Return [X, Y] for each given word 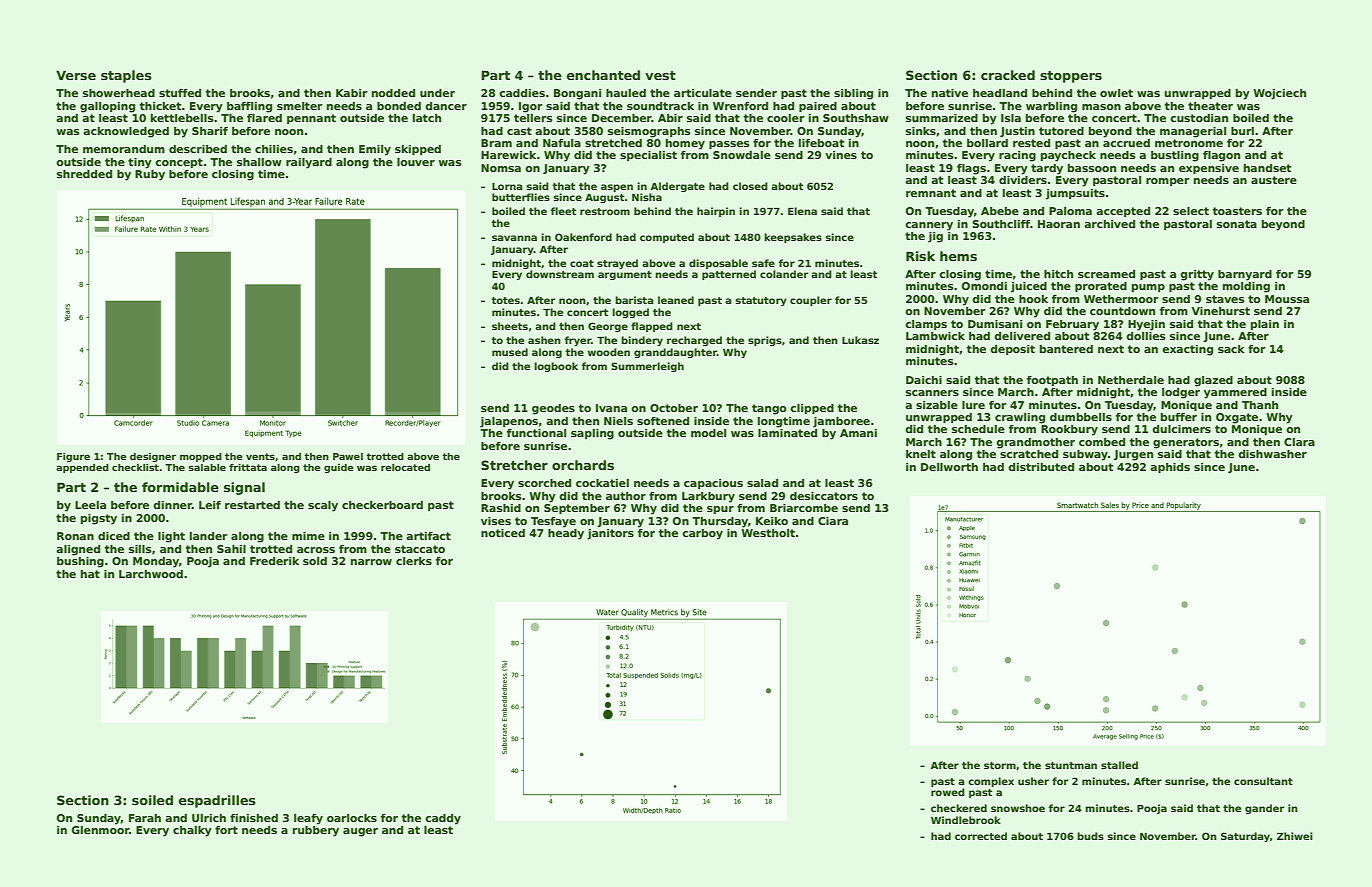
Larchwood [151, 574]
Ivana [611, 408]
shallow [259, 162]
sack [1231, 349]
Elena [802, 211]
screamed [1106, 274]
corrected [981, 836]
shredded [84, 174]
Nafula [562, 143]
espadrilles [217, 801]
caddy [443, 819]
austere [1274, 180]
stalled [1119, 765]
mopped [201, 457]
